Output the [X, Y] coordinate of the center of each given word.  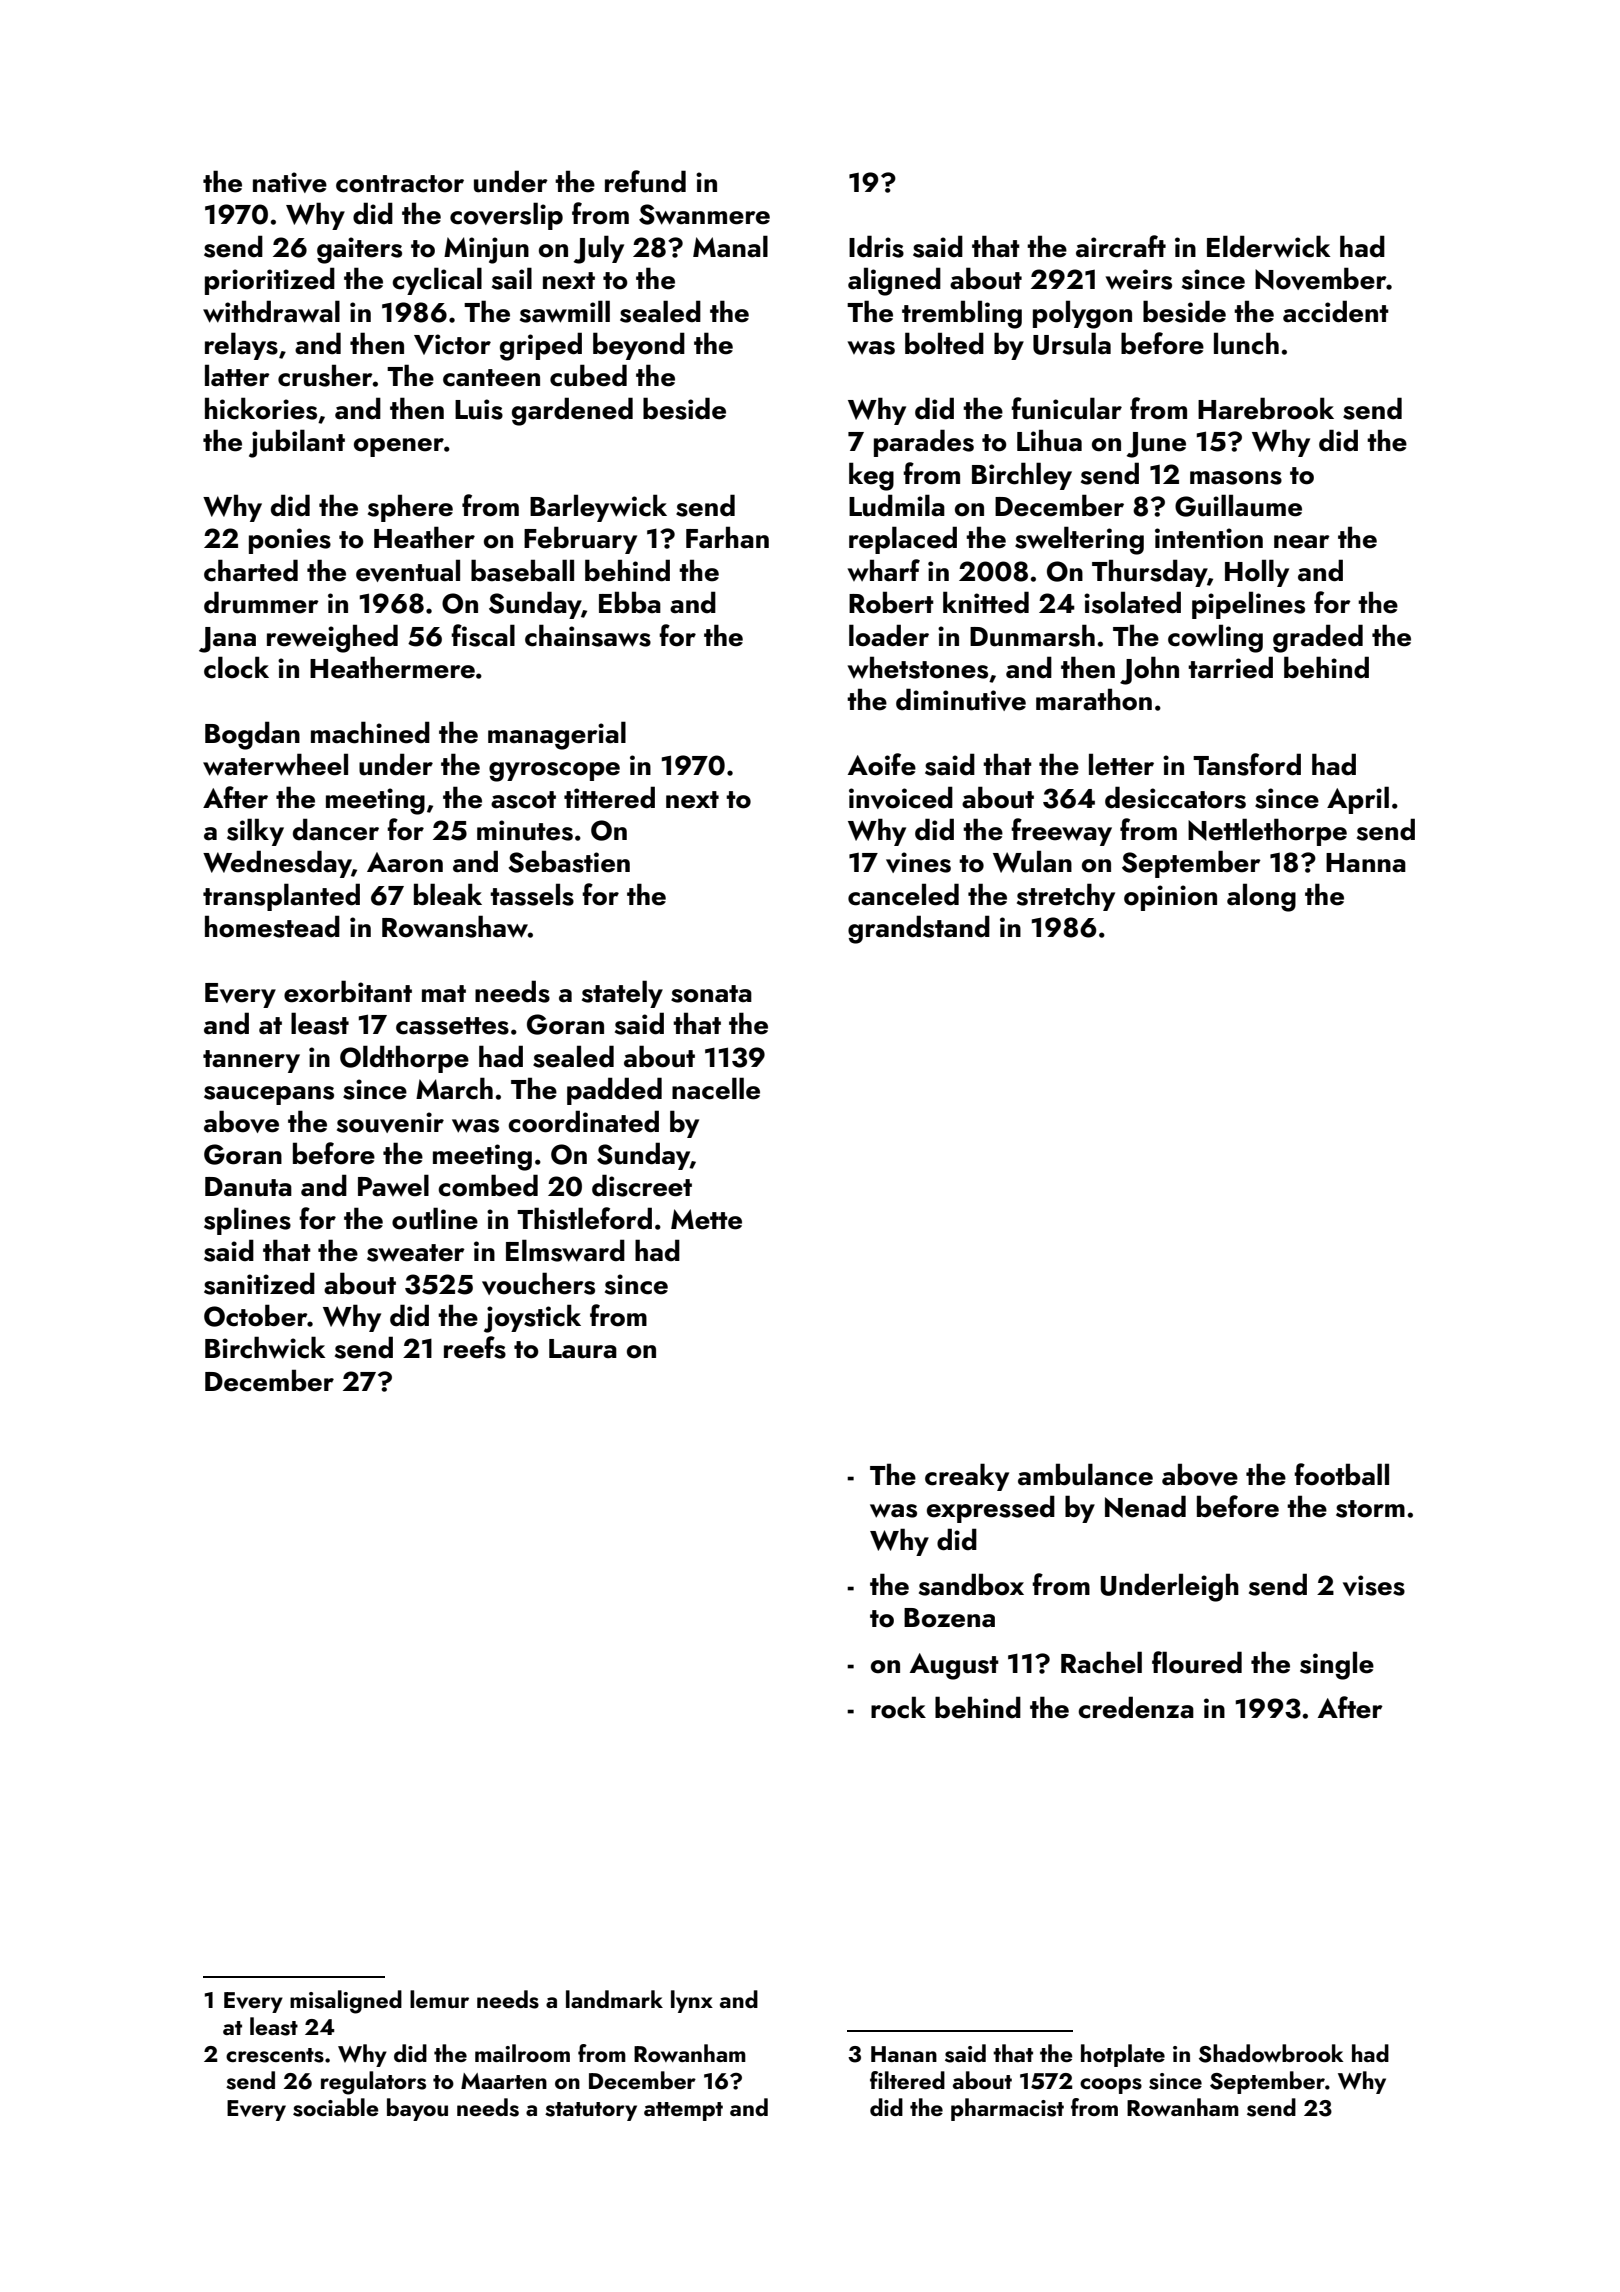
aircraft [1121, 246]
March [454, 1088]
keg [871, 476]
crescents [275, 2055]
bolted [944, 343]
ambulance [1085, 1474]
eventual [408, 570]
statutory [591, 2111]
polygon [1082, 314]
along [1261, 897]
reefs [475, 1347]
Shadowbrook [1271, 2053]
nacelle [716, 1088]
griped [541, 346]
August [954, 1666]
